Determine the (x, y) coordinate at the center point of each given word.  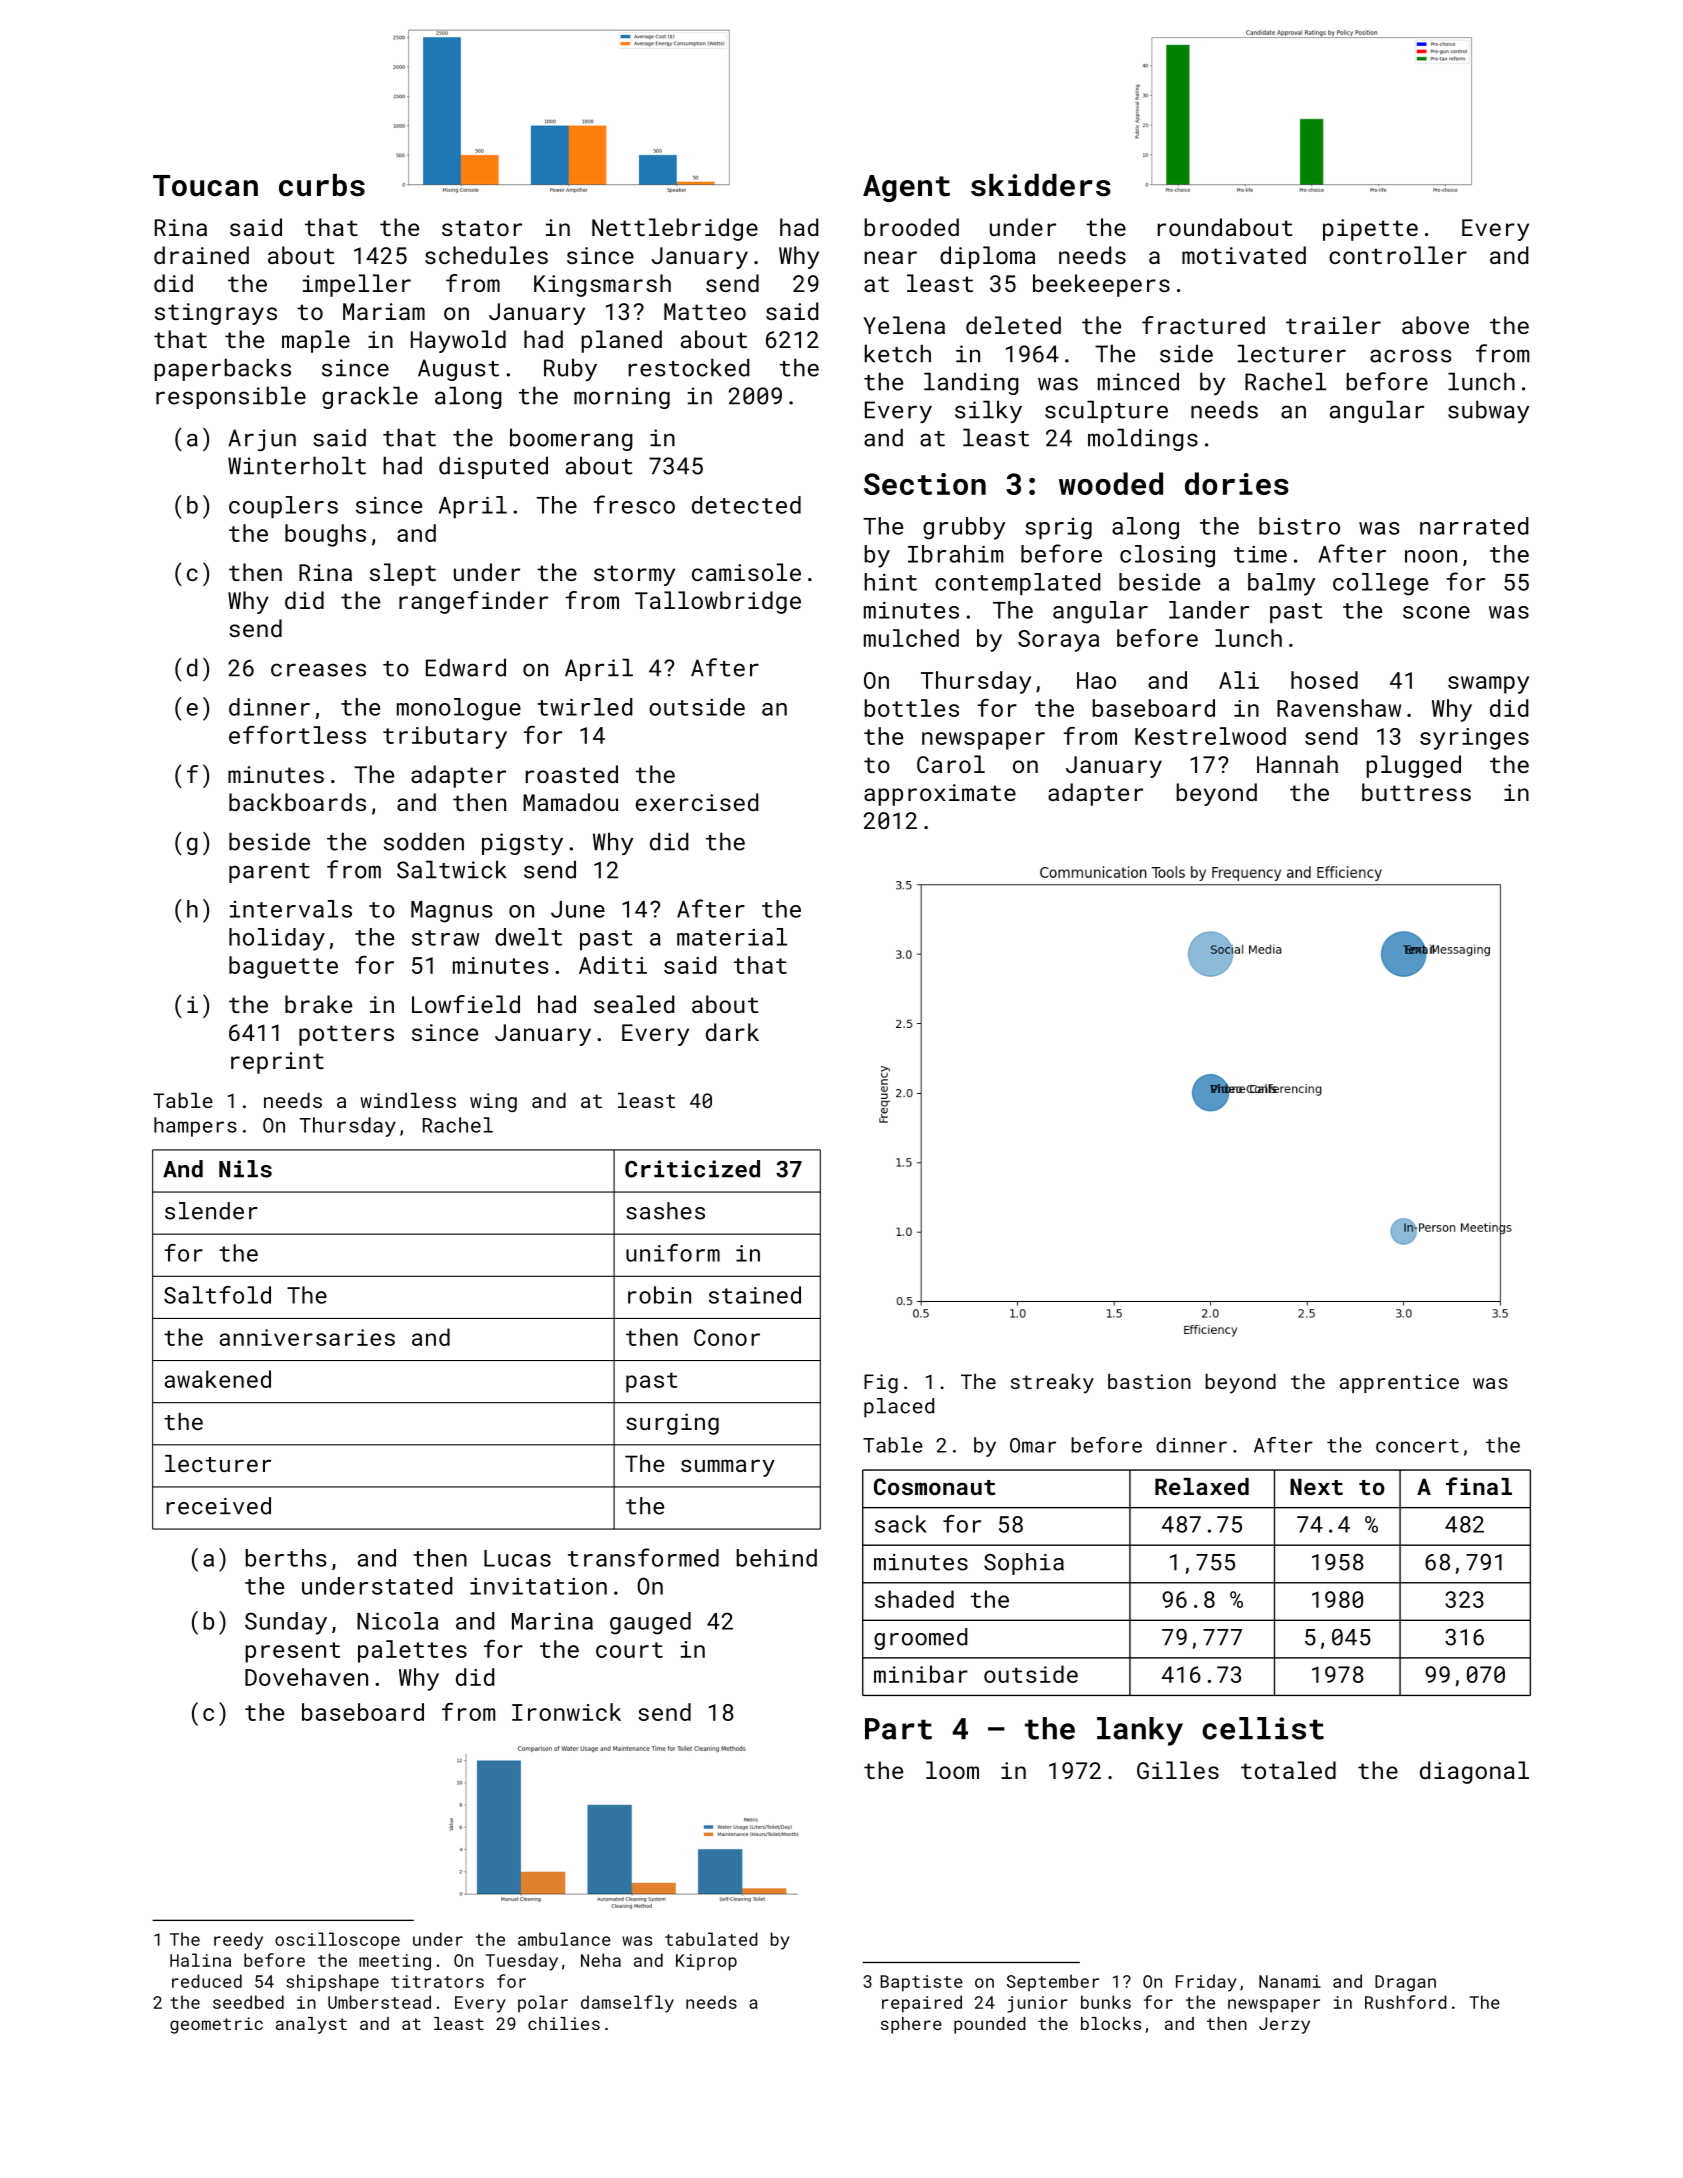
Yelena (904, 325)
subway (1488, 411)
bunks (1106, 2002)
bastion (1149, 1381)
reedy (238, 1941)
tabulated (711, 1939)
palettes (412, 1651)
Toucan (205, 186)
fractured (1203, 325)
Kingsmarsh (602, 285)
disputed (493, 467)
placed (899, 1408)
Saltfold (217, 1295)
